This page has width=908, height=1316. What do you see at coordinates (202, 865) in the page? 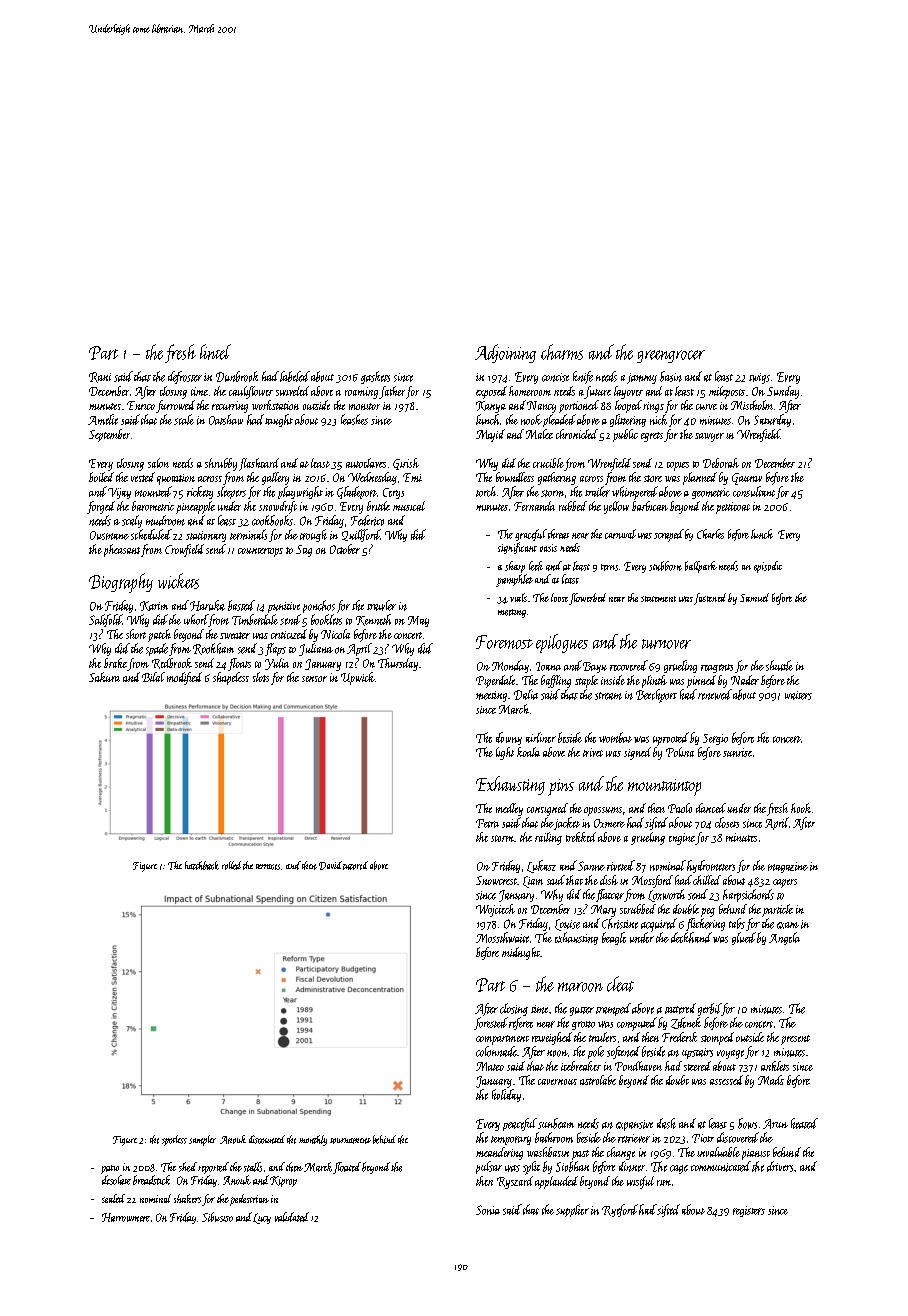
I see `hatchback` at bounding box center [202, 865].
